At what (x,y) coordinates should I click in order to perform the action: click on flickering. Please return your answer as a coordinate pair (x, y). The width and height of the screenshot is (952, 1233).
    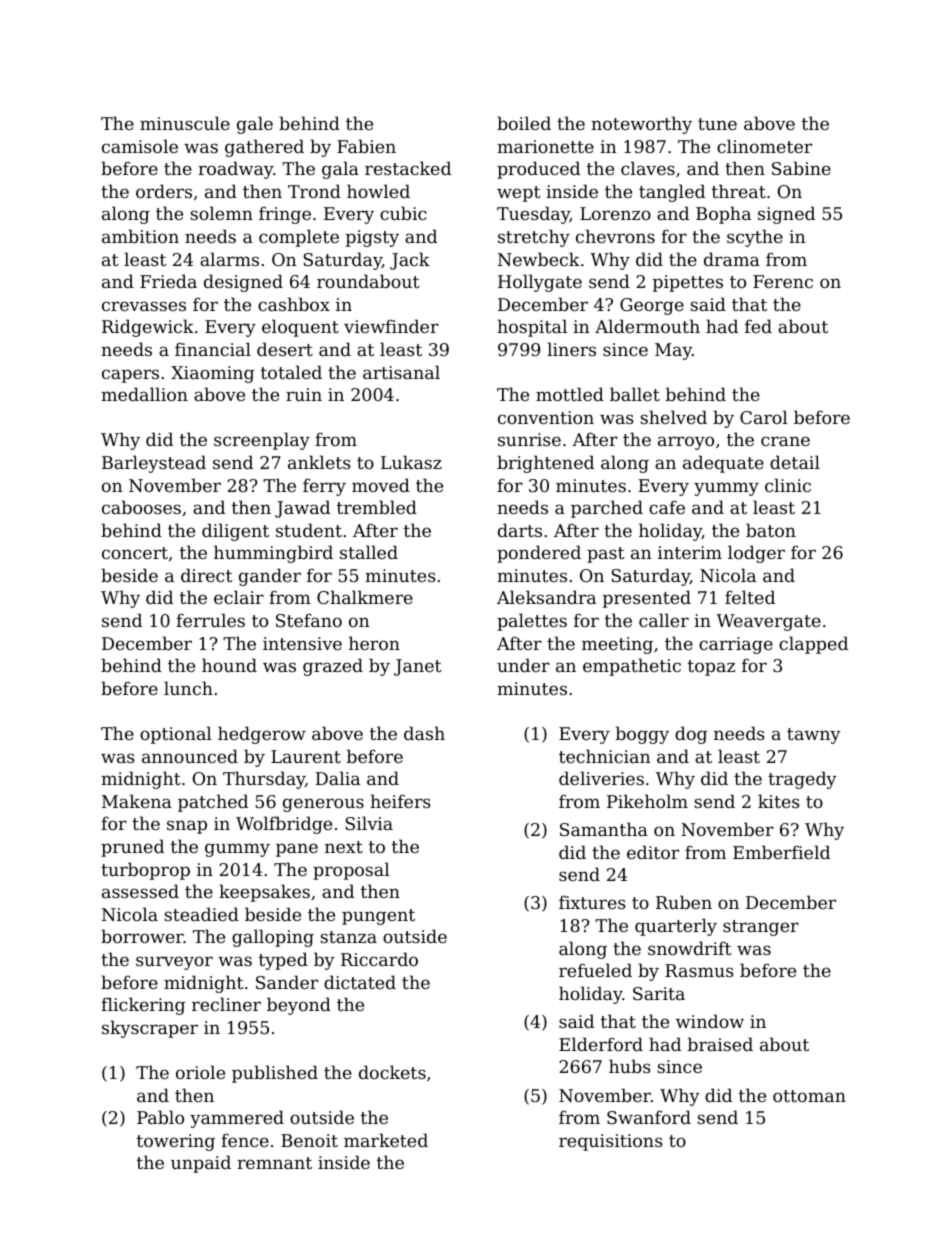
    Looking at the image, I should click on (143, 1006).
